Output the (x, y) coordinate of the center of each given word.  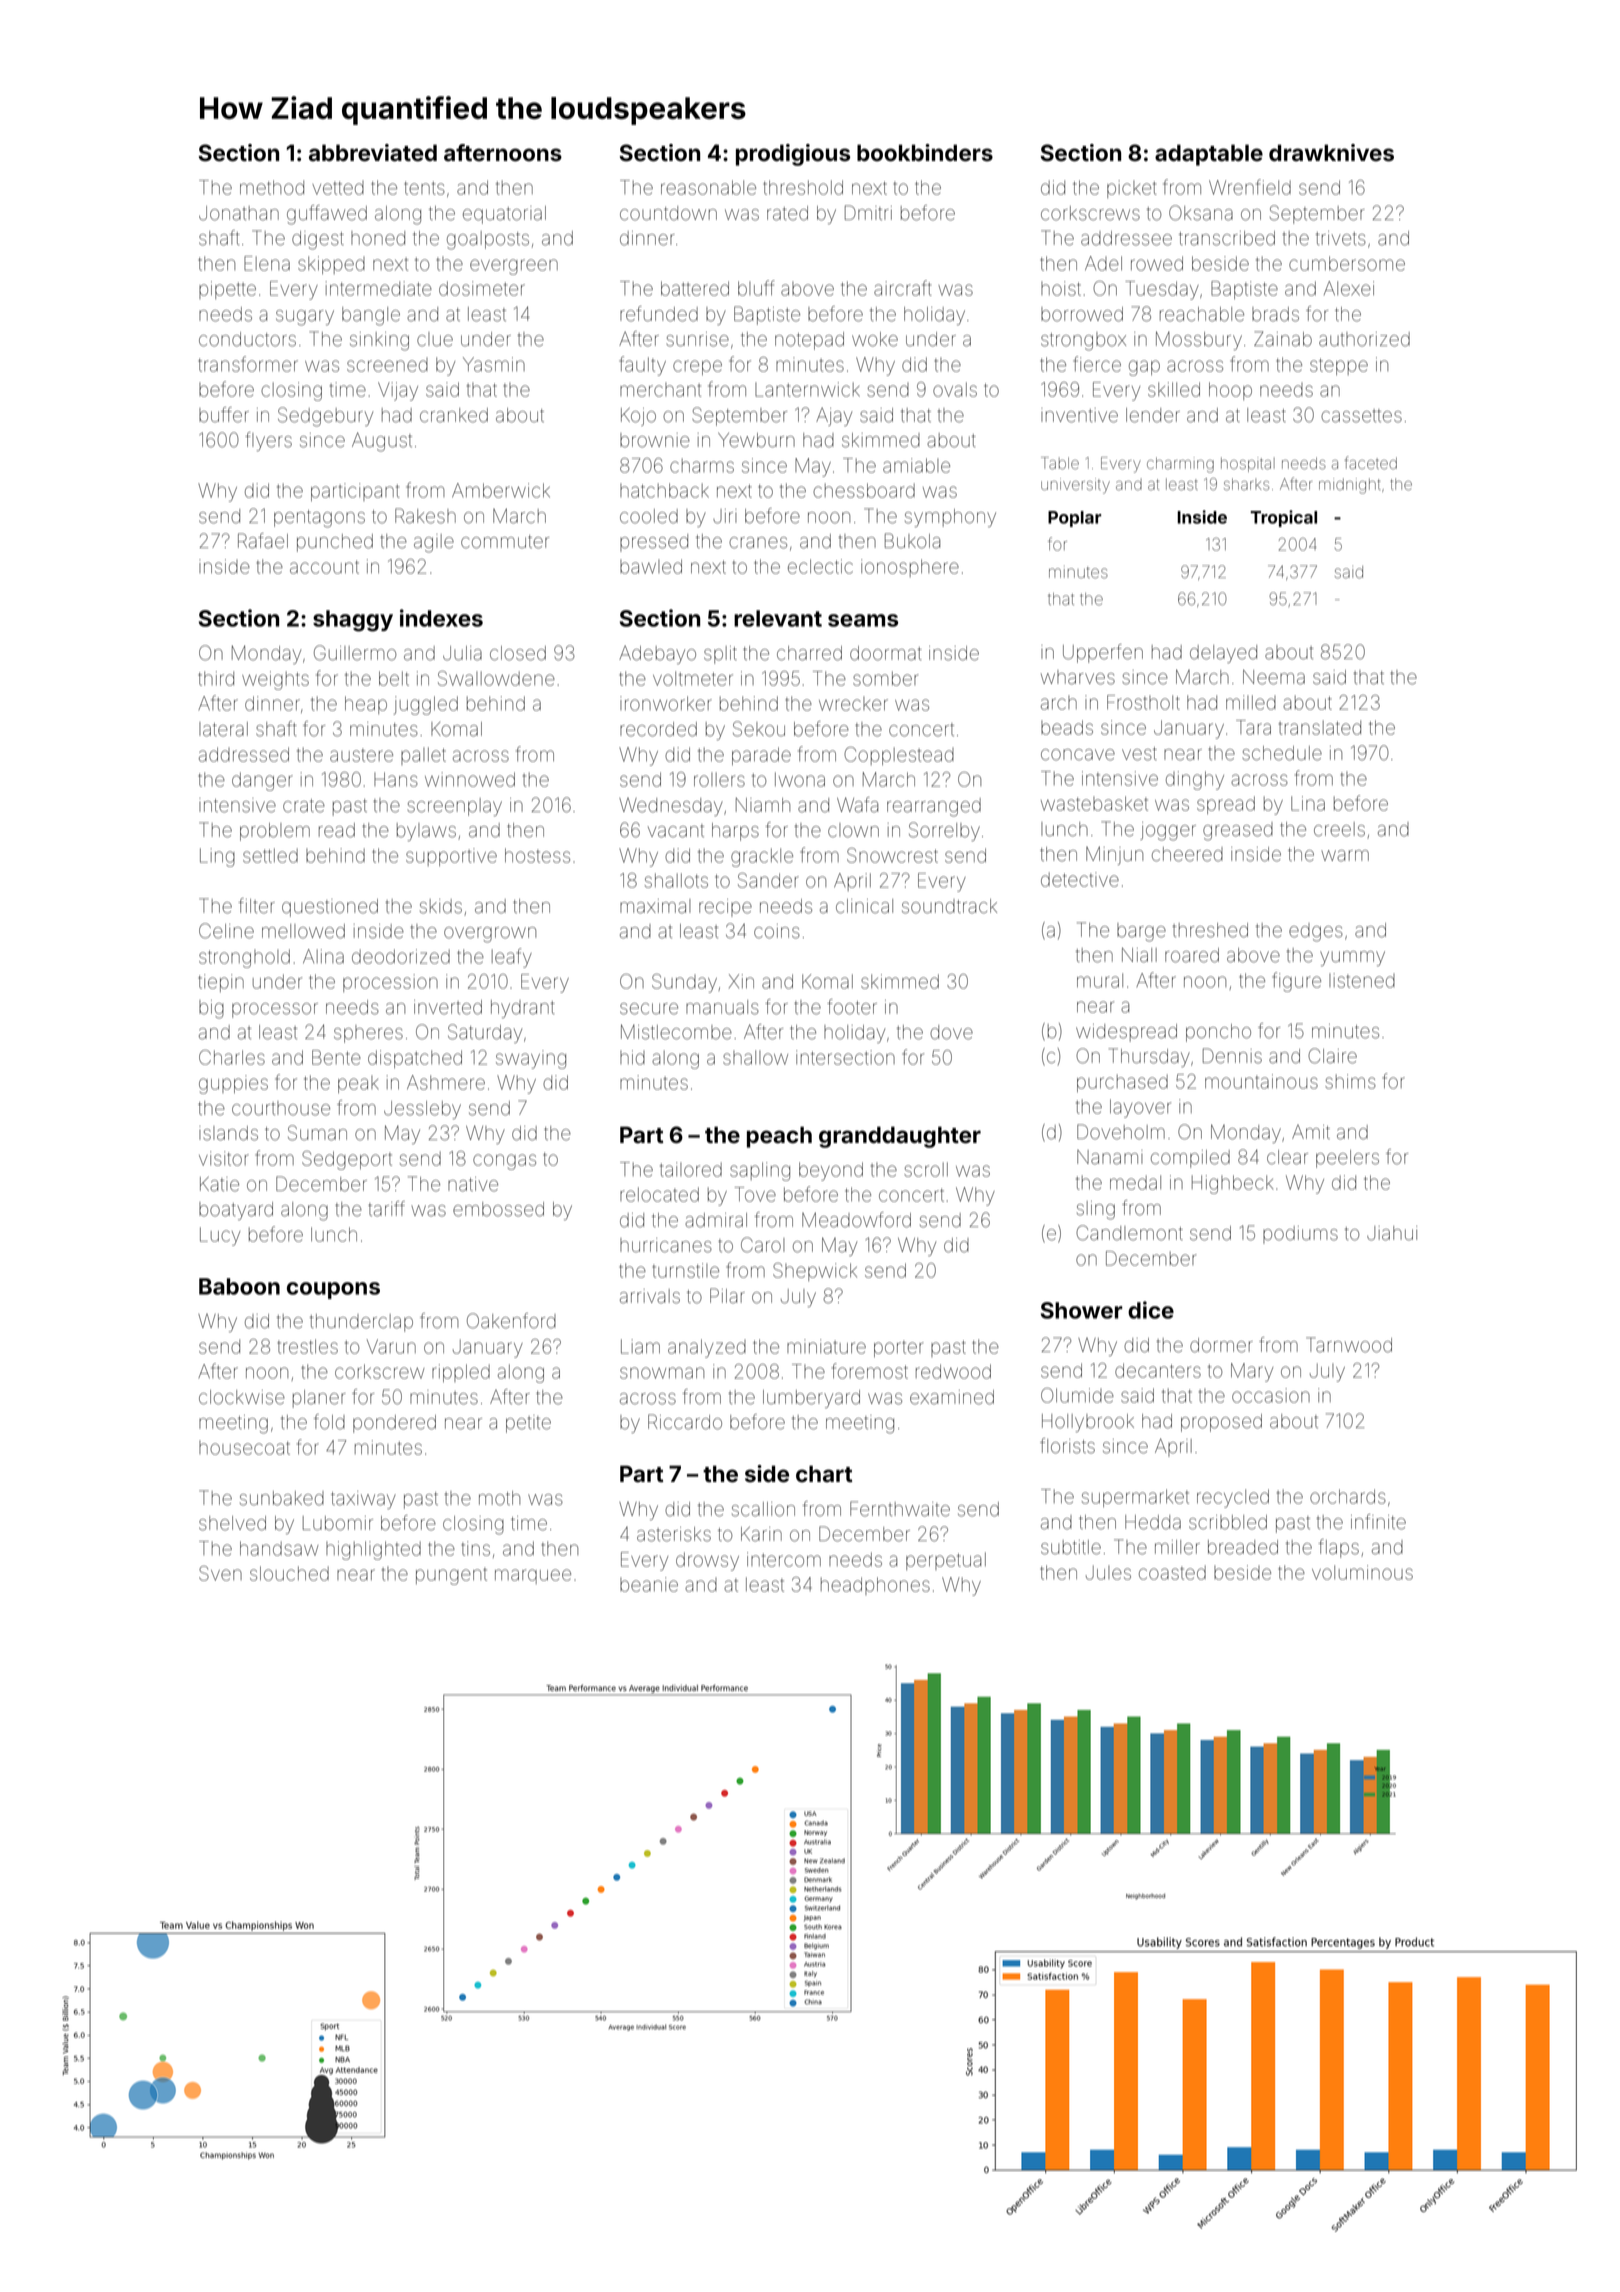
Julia (462, 653)
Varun (391, 1346)
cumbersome (1347, 263)
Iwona (800, 779)
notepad (809, 341)
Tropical (1283, 518)
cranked (454, 415)
